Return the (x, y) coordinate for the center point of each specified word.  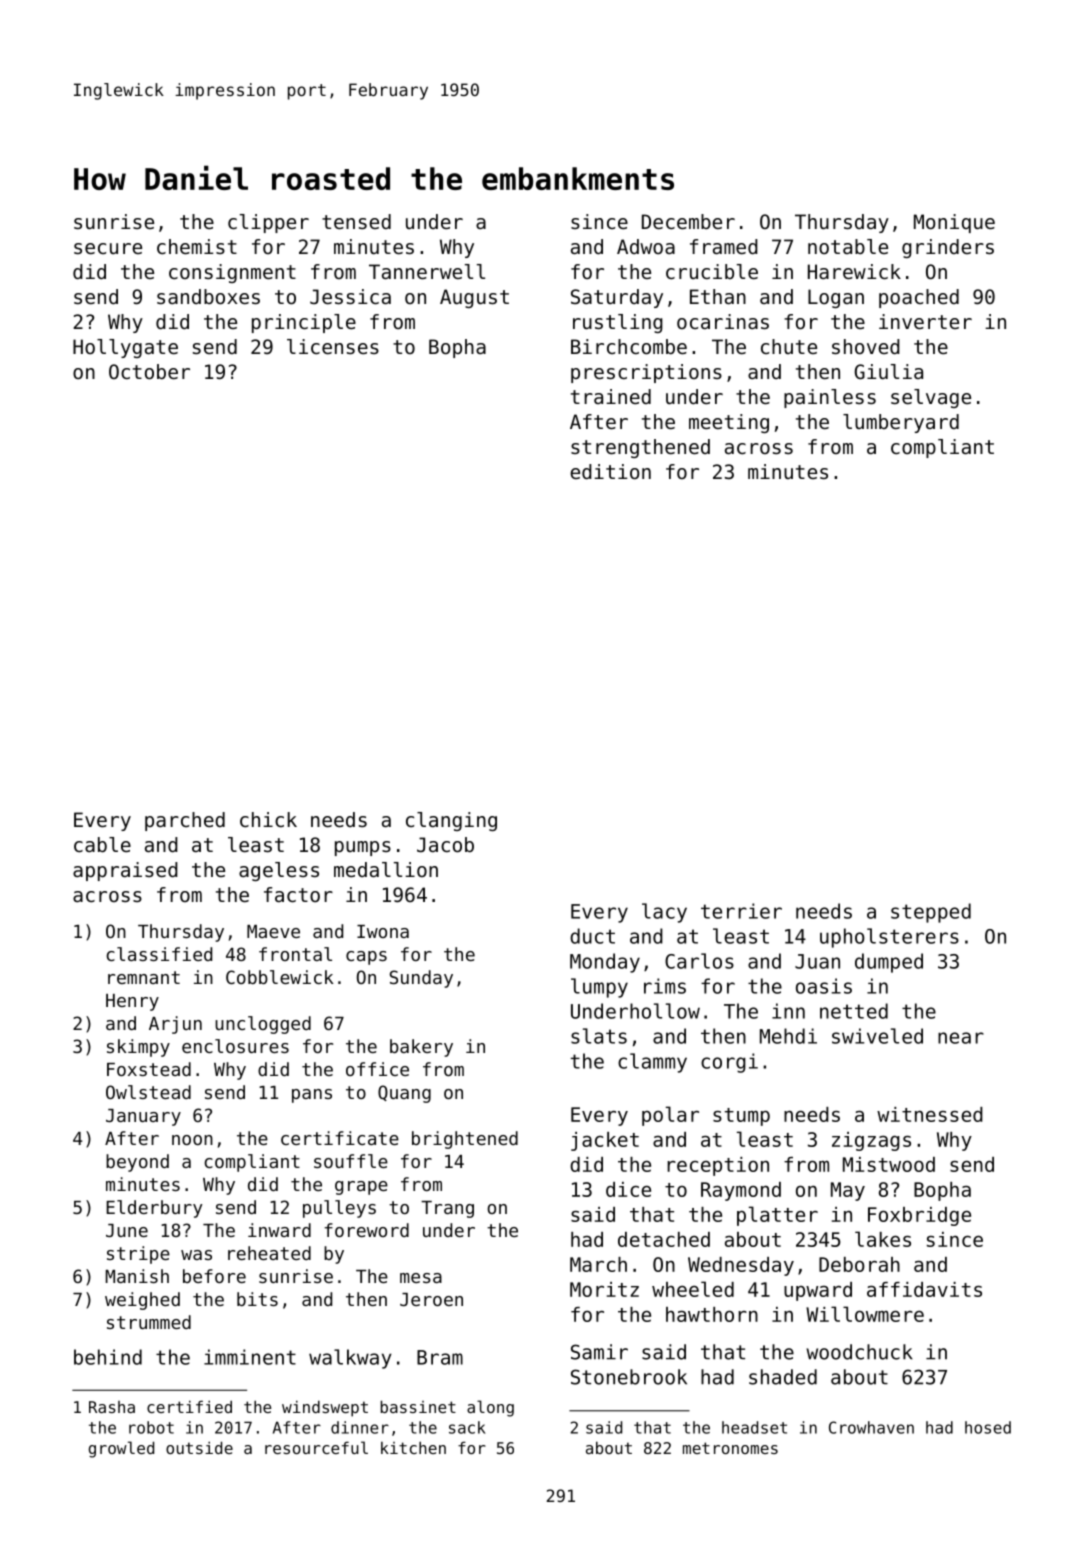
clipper (268, 223)
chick (268, 820)
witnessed (930, 1114)
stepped (931, 913)
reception (718, 1166)
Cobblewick (280, 977)
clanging (451, 821)
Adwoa (646, 247)
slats (599, 1036)
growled (121, 1449)
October (149, 372)
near (961, 1038)
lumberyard (901, 423)
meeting (729, 423)
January (143, 1117)
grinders (948, 248)
